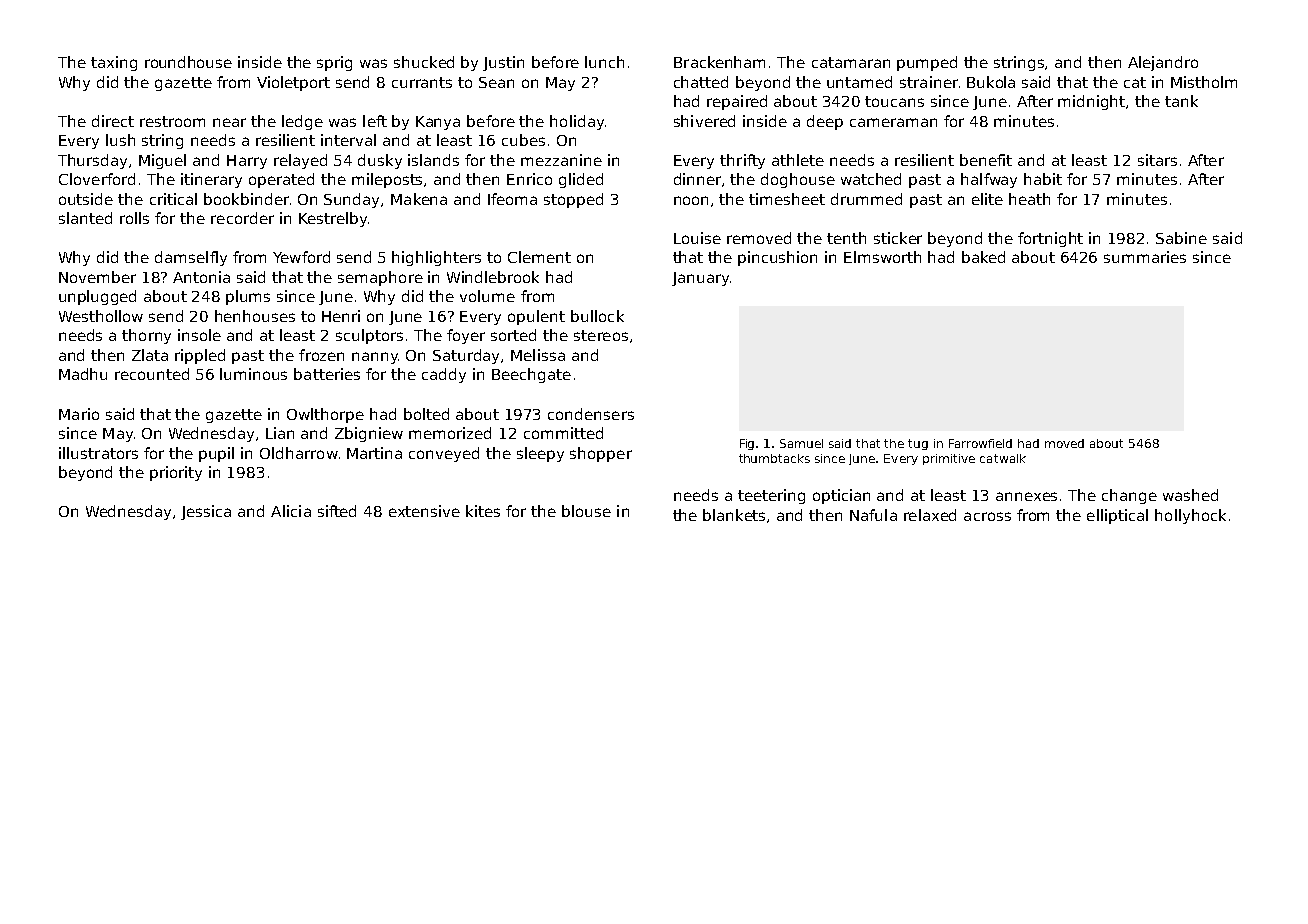  Describe the element at coordinates (337, 511) in the document. I see `sifted` at that location.
